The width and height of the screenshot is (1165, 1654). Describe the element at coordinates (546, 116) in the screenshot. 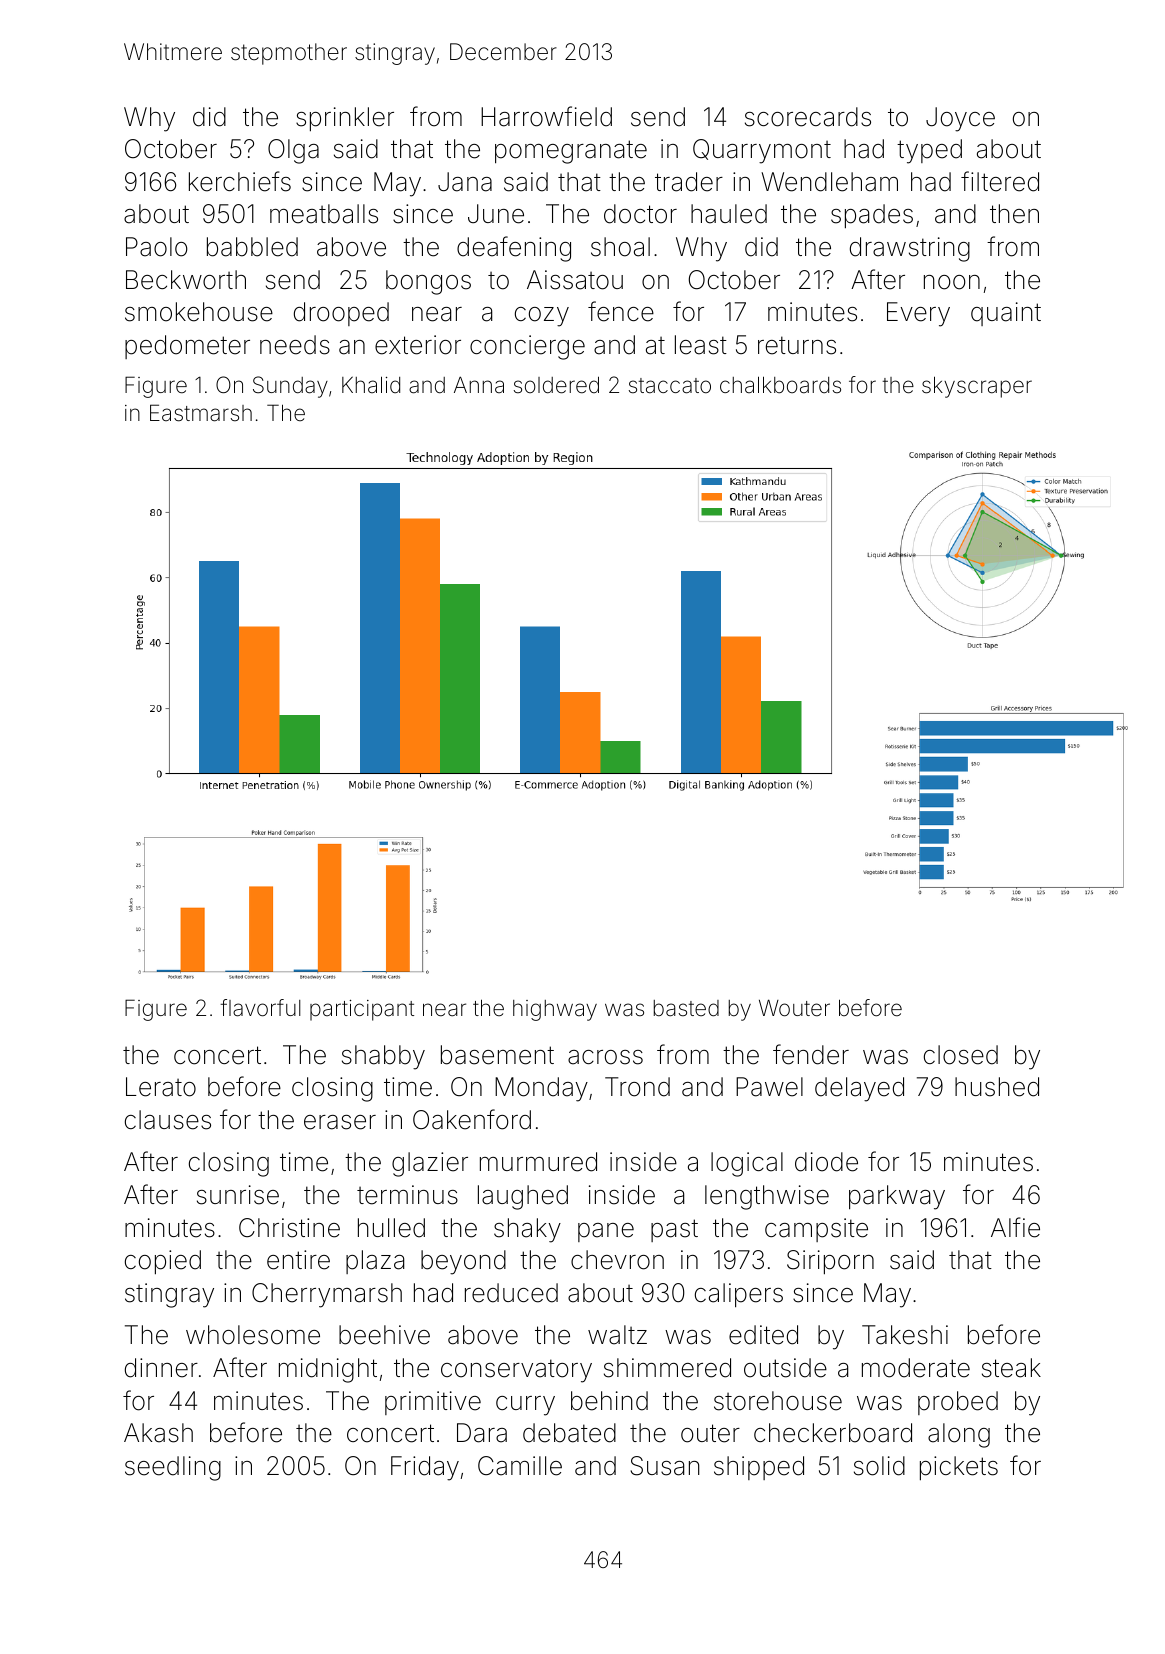

I see `Harrowfield` at that location.
